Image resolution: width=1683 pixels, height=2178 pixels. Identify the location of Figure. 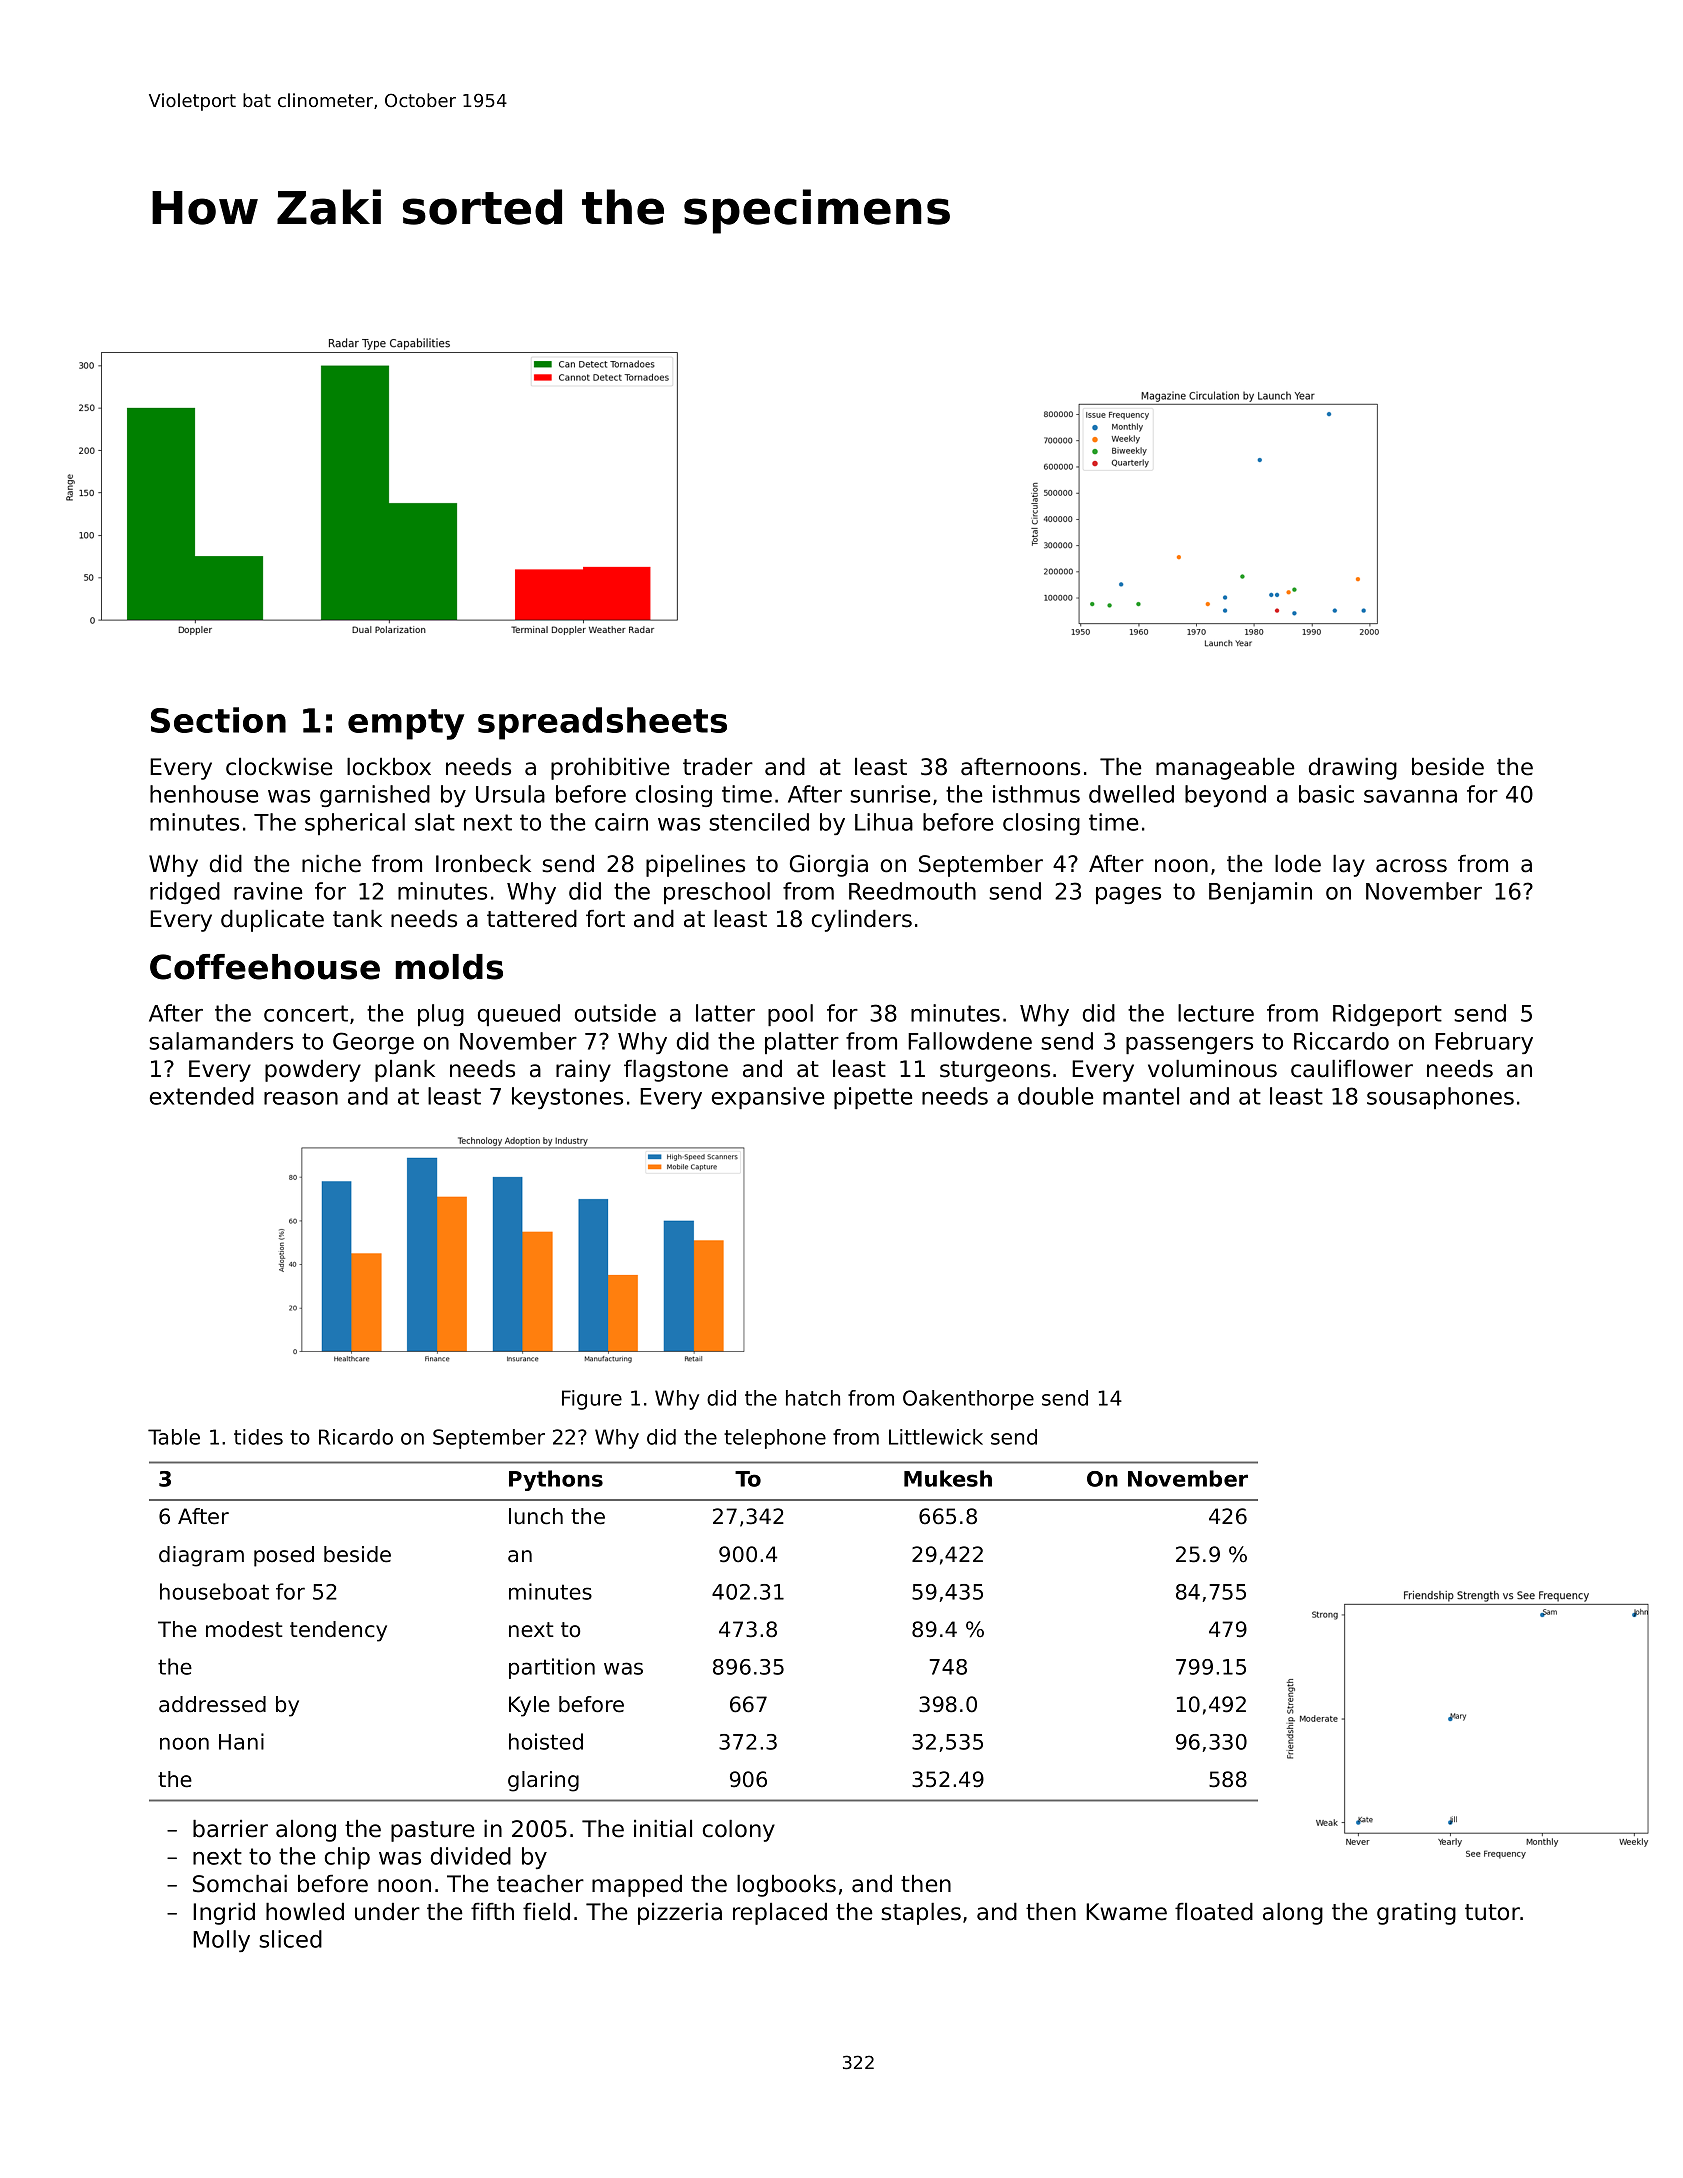
(592, 1400).
